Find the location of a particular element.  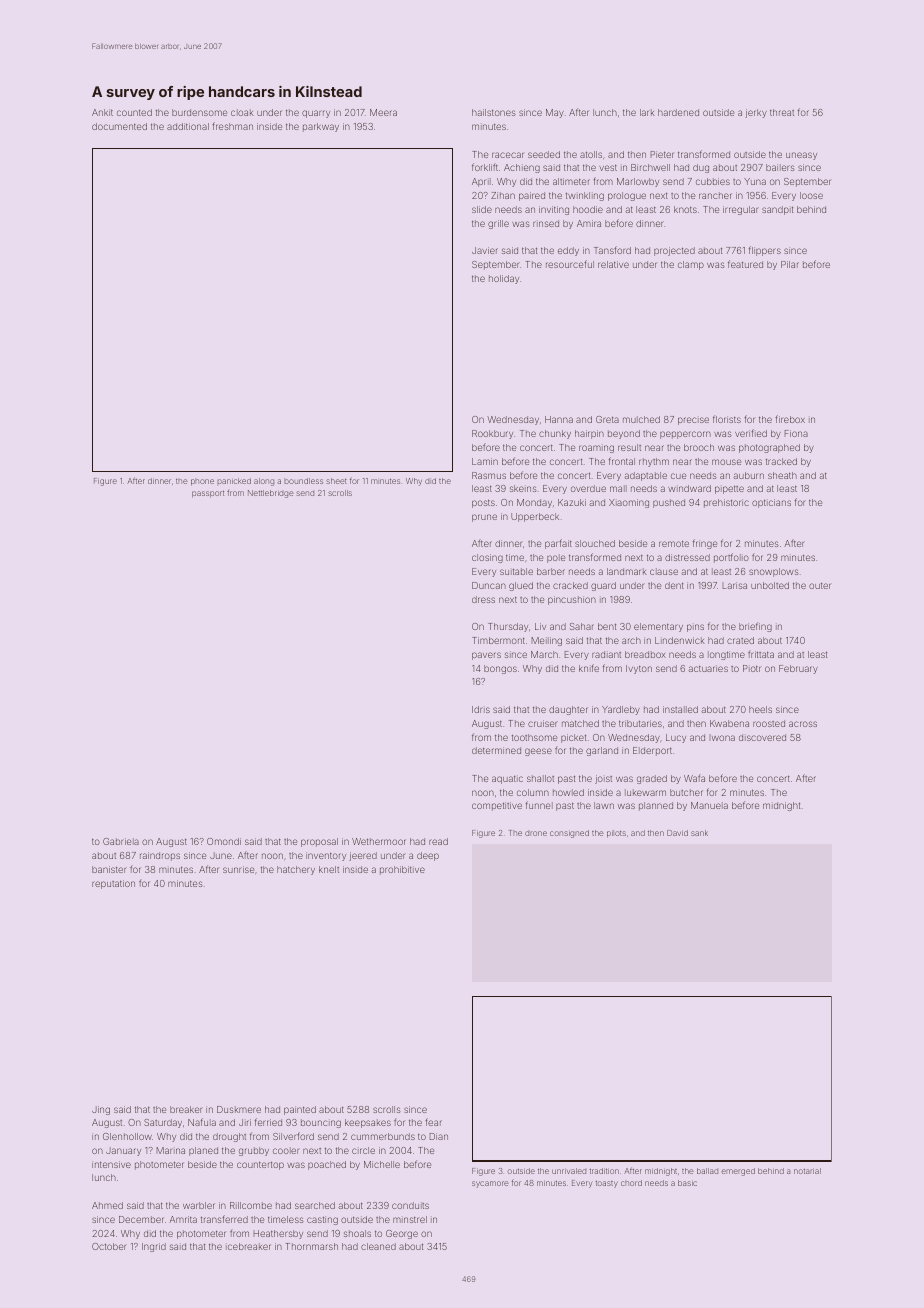

Wafa is located at coordinates (694, 778).
